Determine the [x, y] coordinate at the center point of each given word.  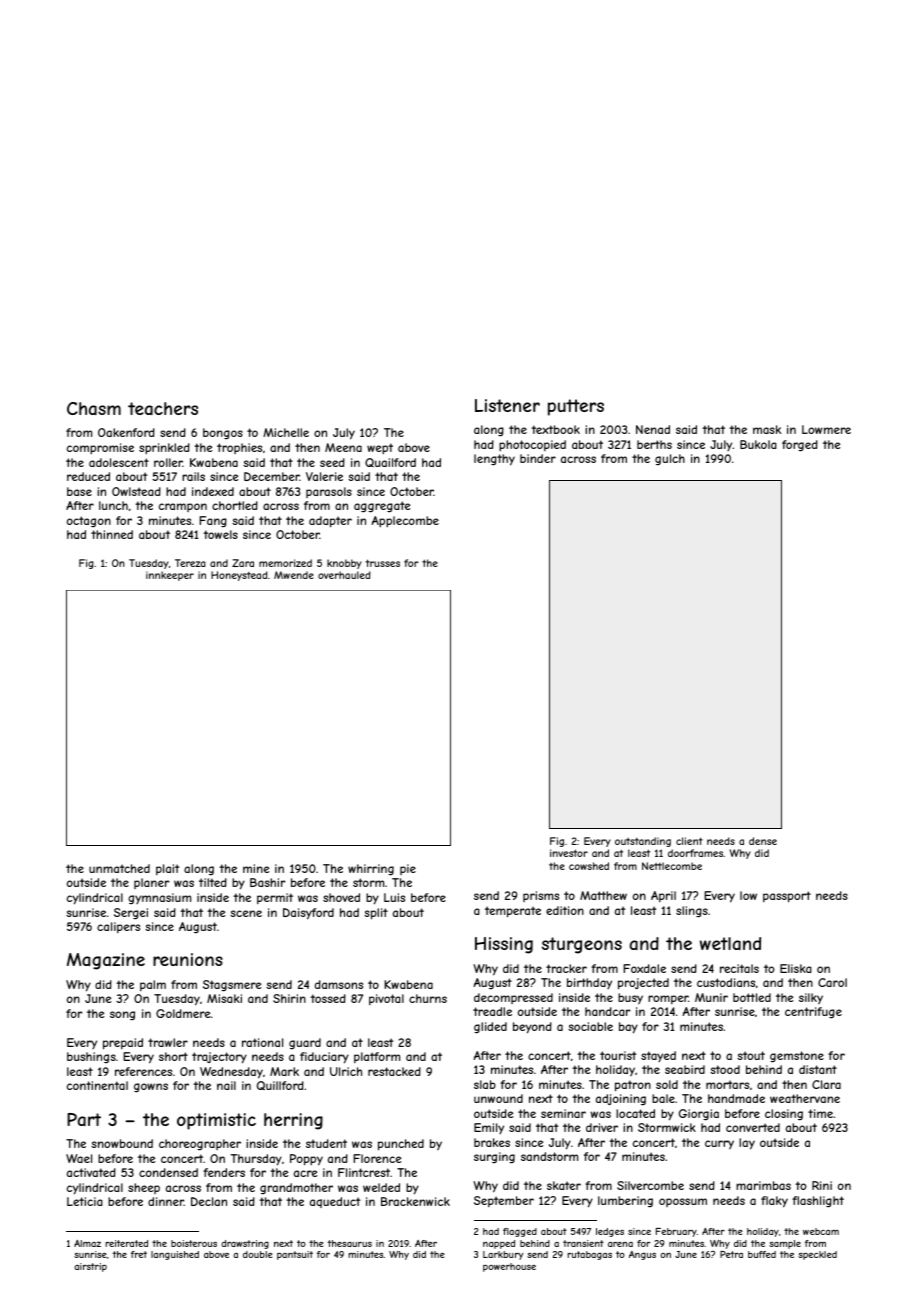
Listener [507, 405]
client [689, 841]
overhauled [344, 575]
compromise [100, 449]
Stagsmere [232, 986]
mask [767, 429]
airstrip [90, 1267]
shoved [341, 897]
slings [692, 912]
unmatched [119, 868]
